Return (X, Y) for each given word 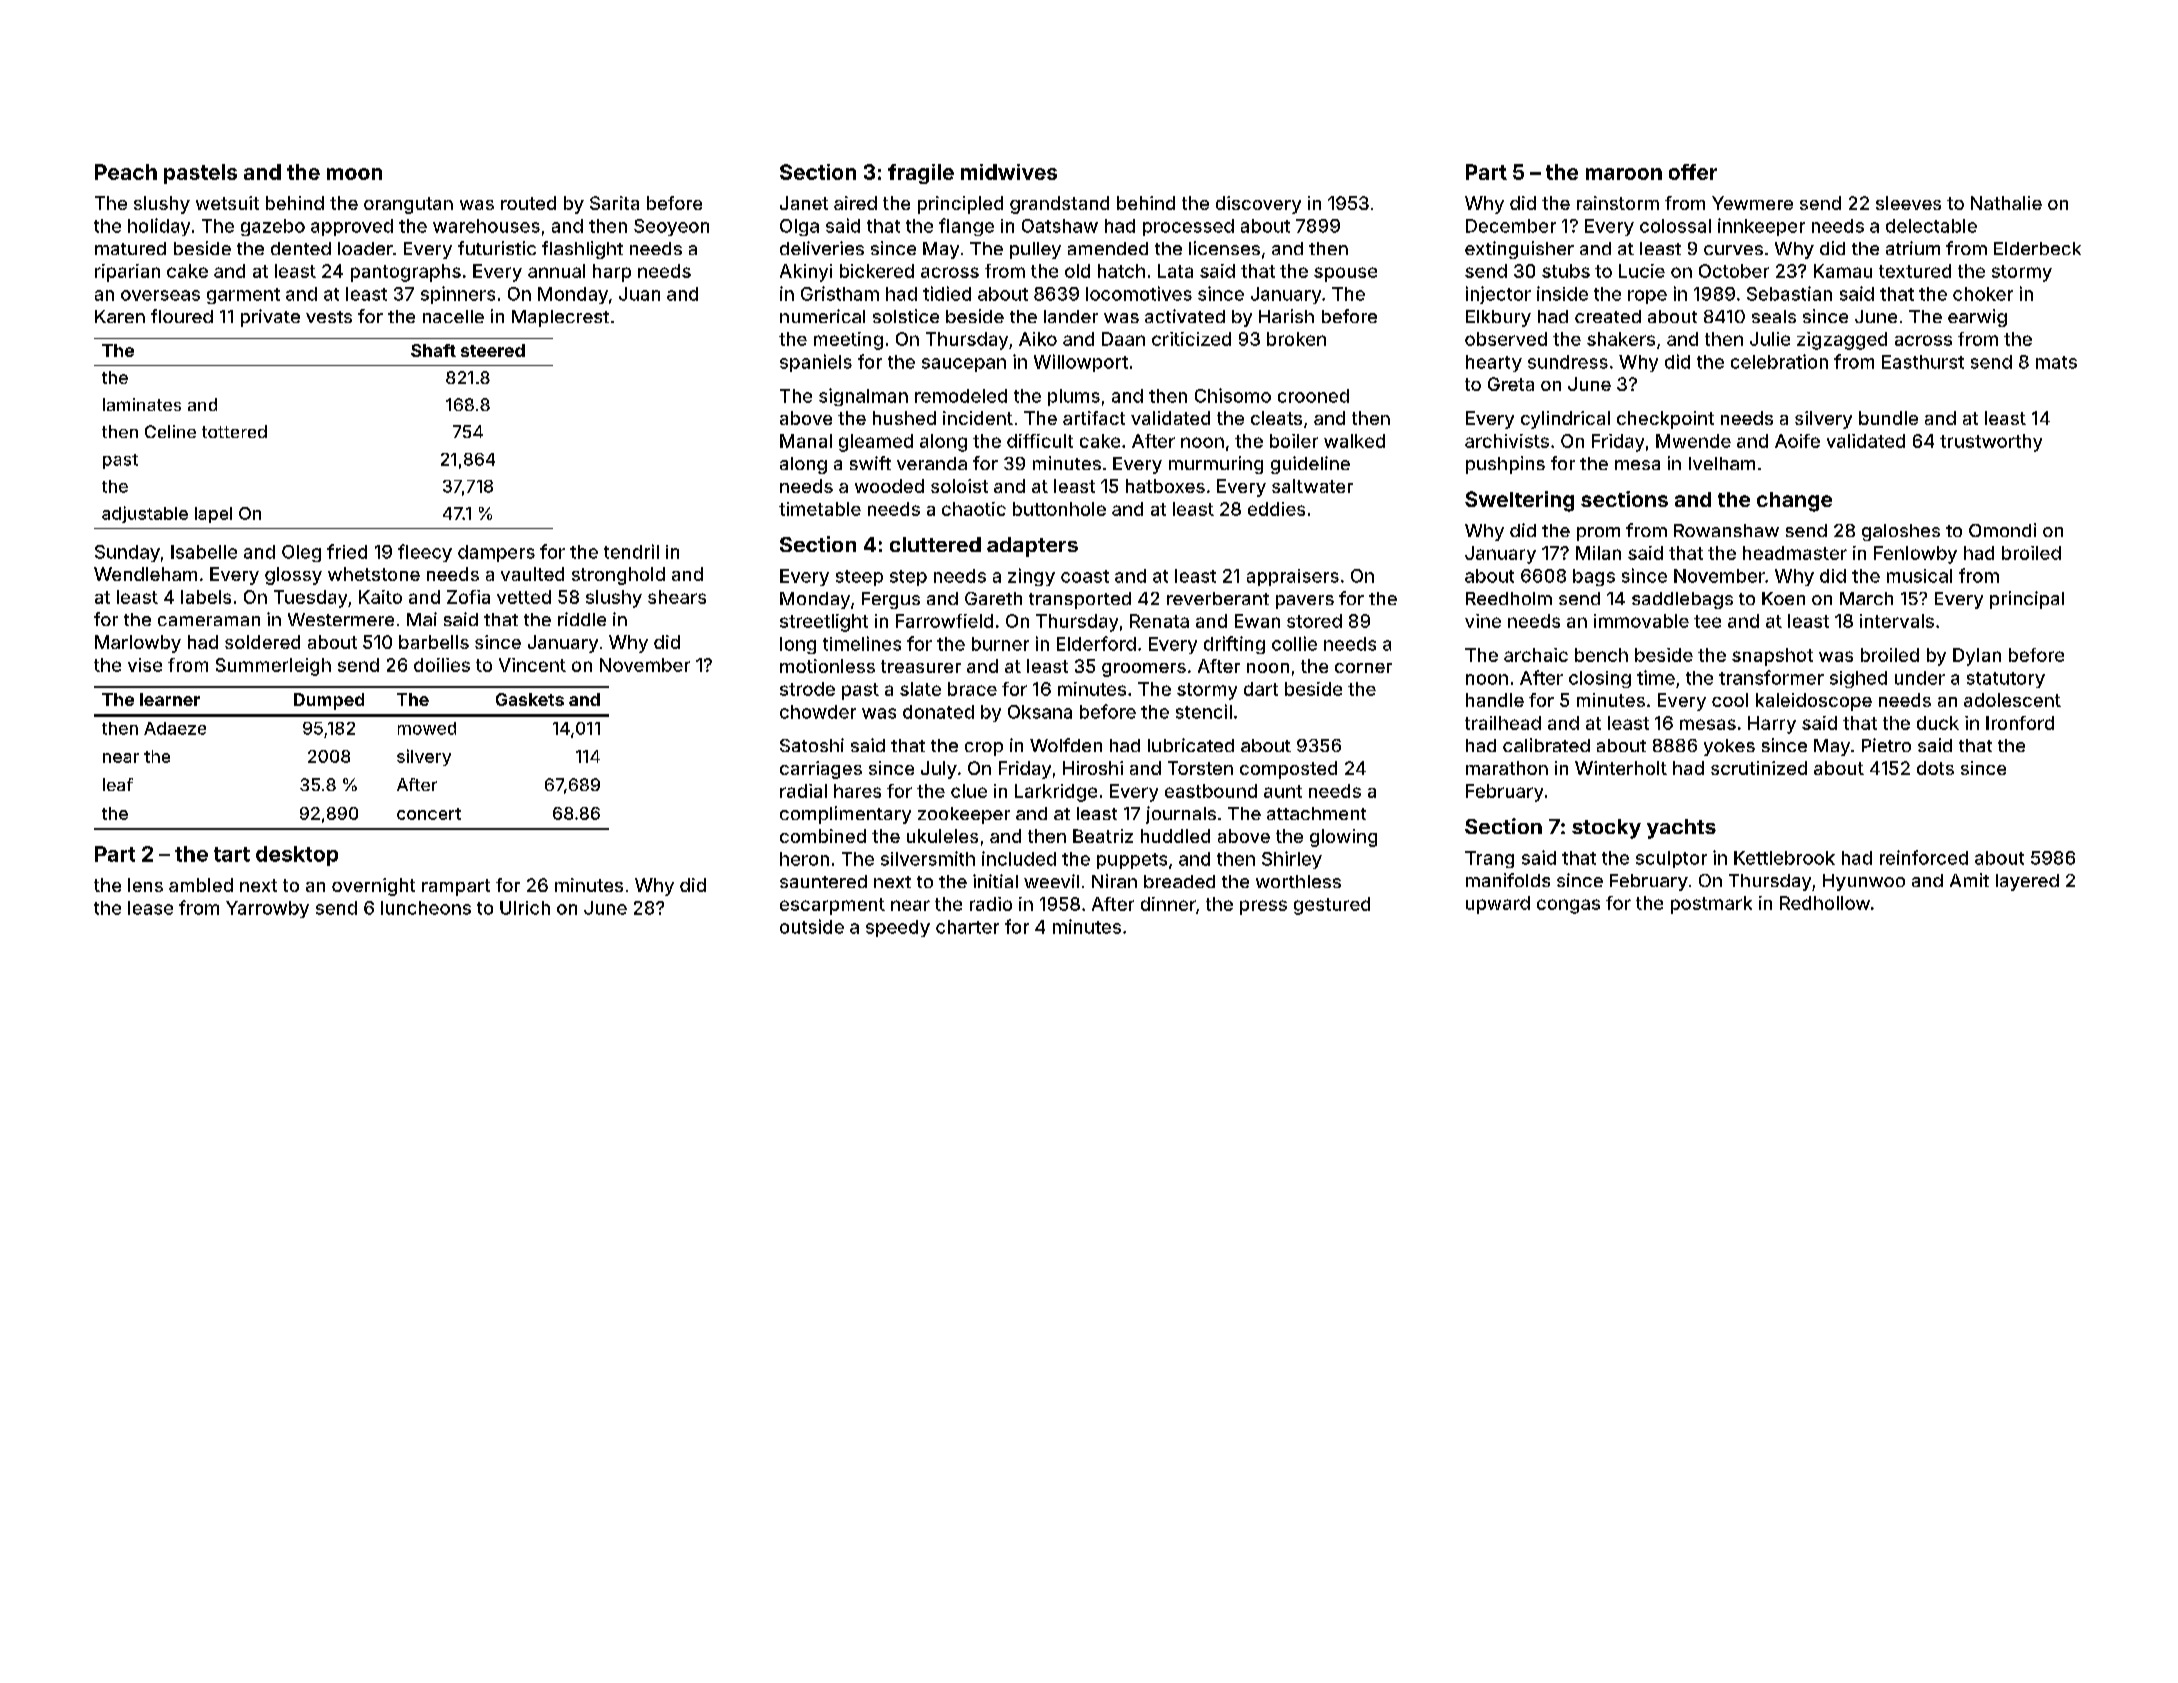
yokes (1729, 747)
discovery (1258, 205)
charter (967, 927)
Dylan (1977, 657)
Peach (126, 172)
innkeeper (1761, 227)
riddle (582, 619)
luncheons (426, 908)
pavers (1305, 602)
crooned (1313, 396)
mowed (427, 728)
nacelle (453, 316)
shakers (1621, 339)
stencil (1204, 711)
